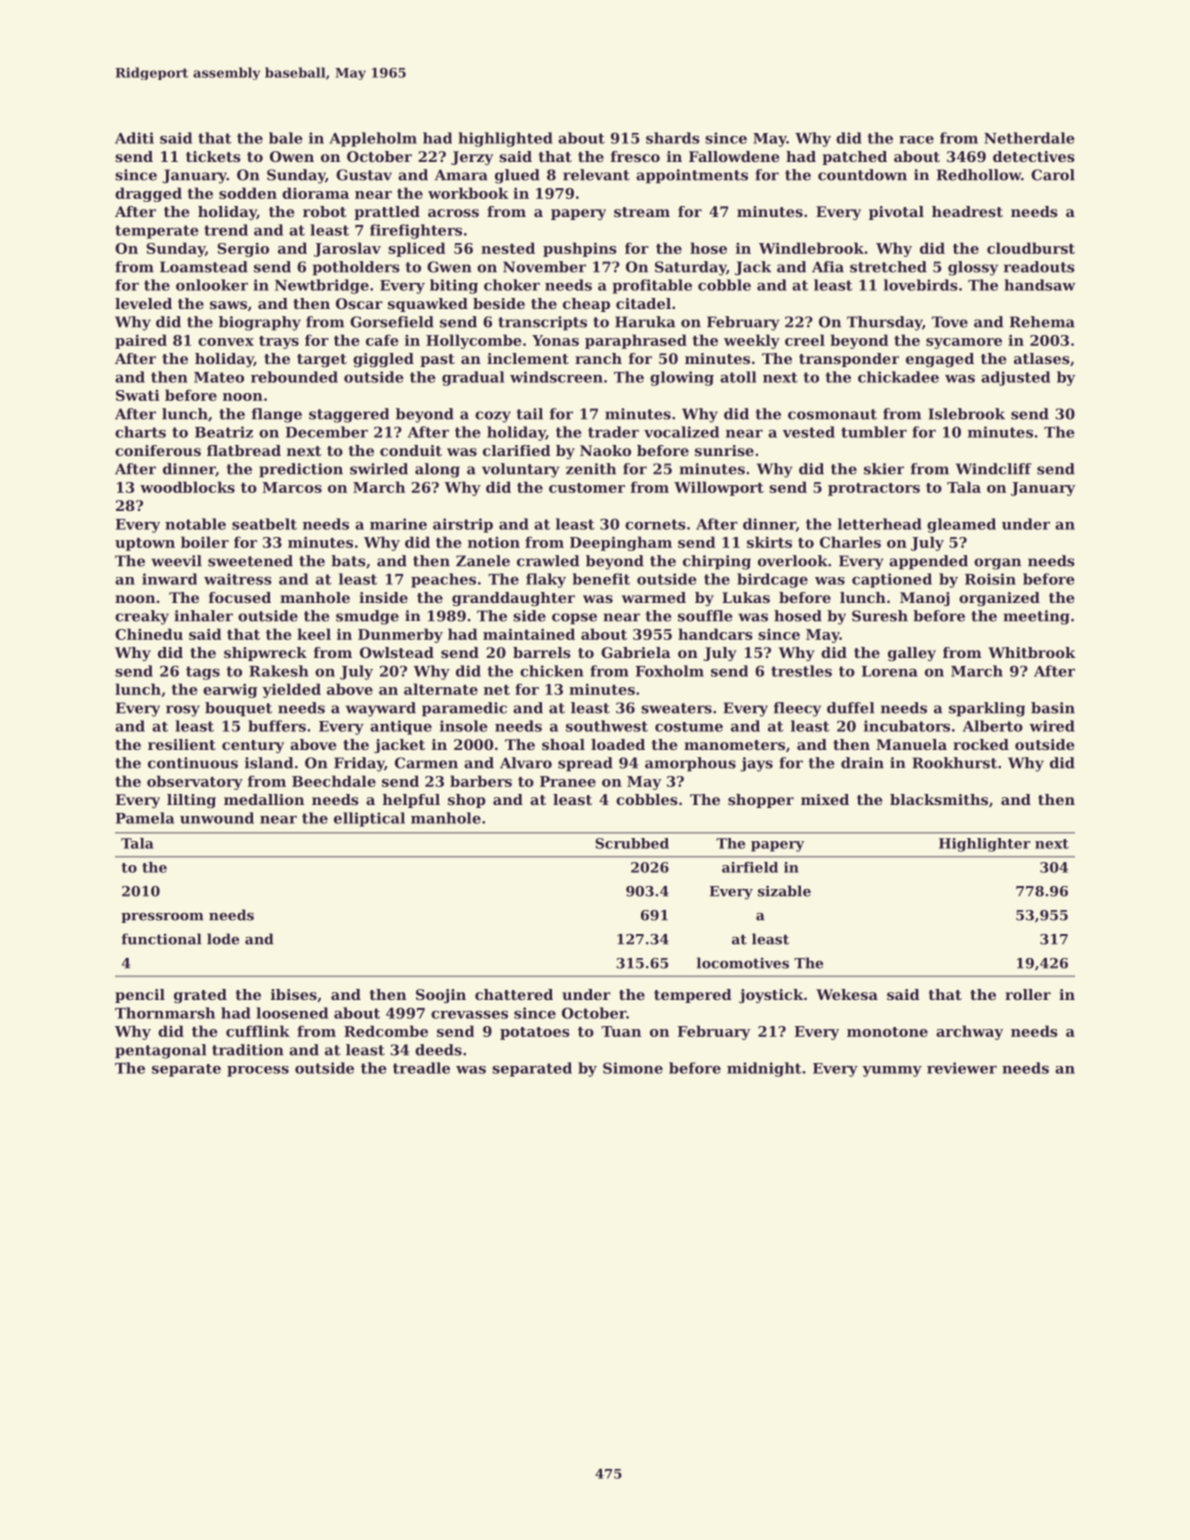 The image size is (1190, 1540). Describe the element at coordinates (921, 285) in the page. I see `lovebirds` at that location.
